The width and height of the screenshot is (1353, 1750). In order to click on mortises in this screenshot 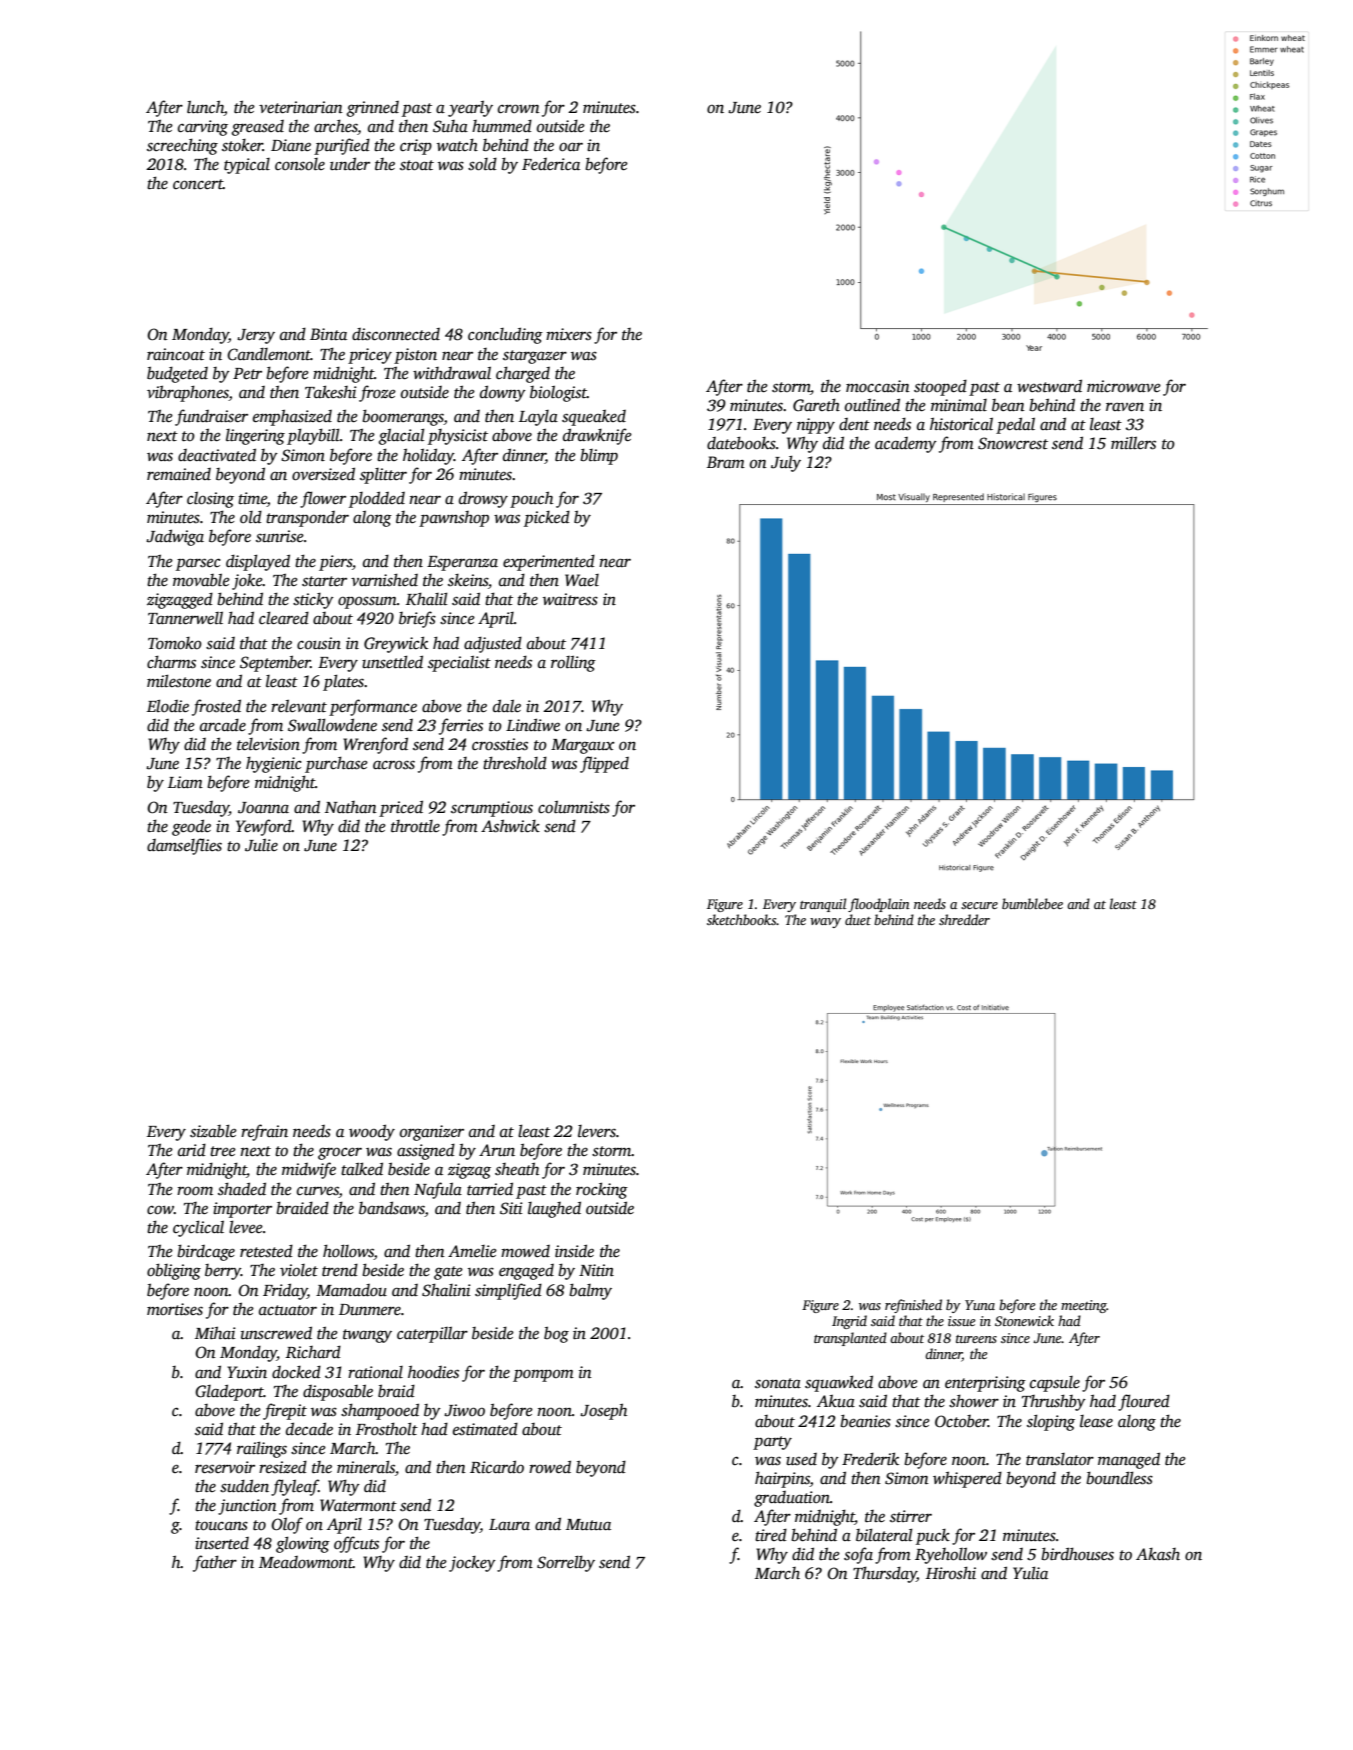, I will do `click(175, 1309)`.
